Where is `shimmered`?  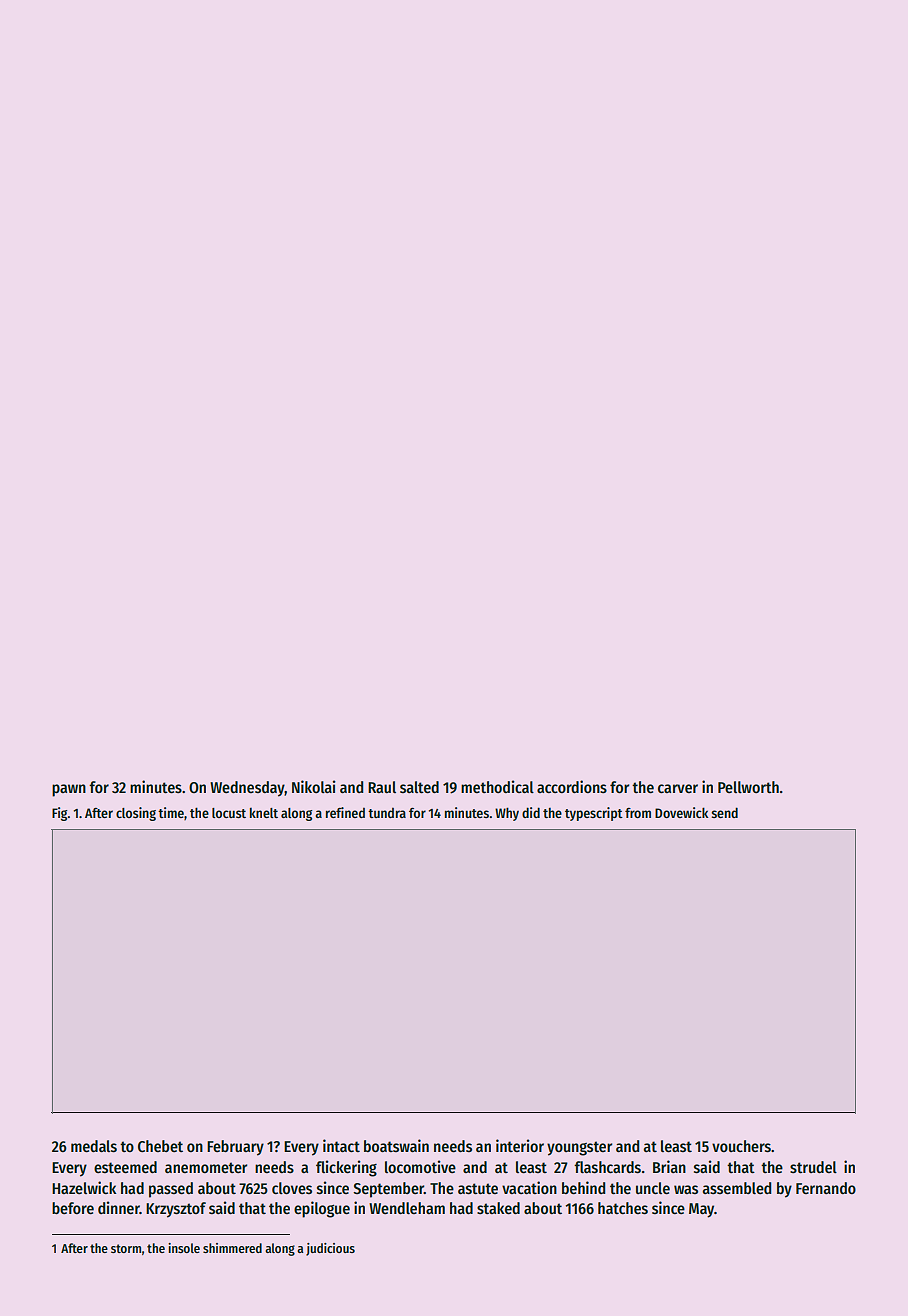
shimmered is located at coordinates (232, 1248).
